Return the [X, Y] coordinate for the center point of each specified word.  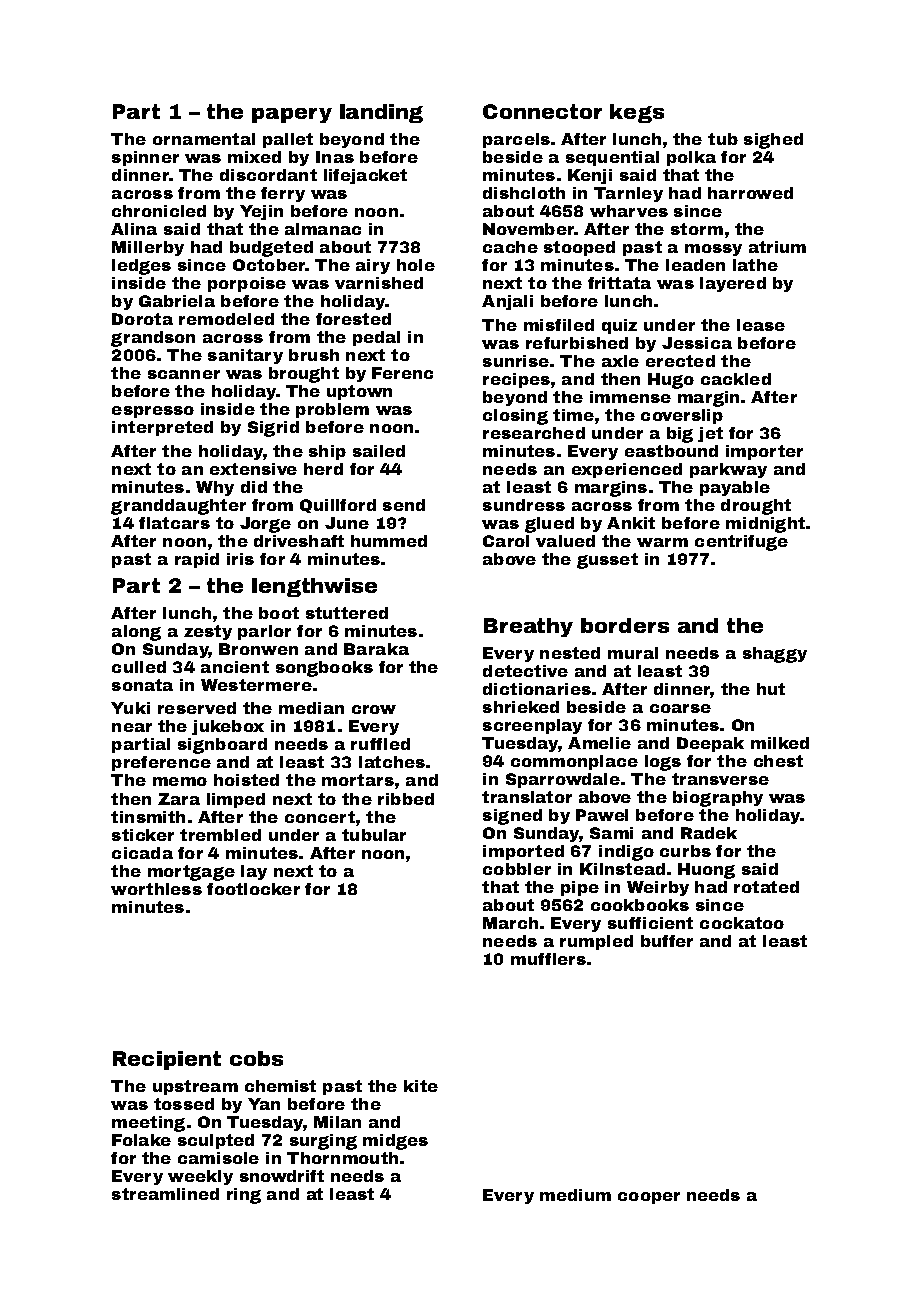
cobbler [517, 869]
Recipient [167, 1060]
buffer [667, 941]
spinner [145, 158]
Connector [542, 111]
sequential [612, 158]
